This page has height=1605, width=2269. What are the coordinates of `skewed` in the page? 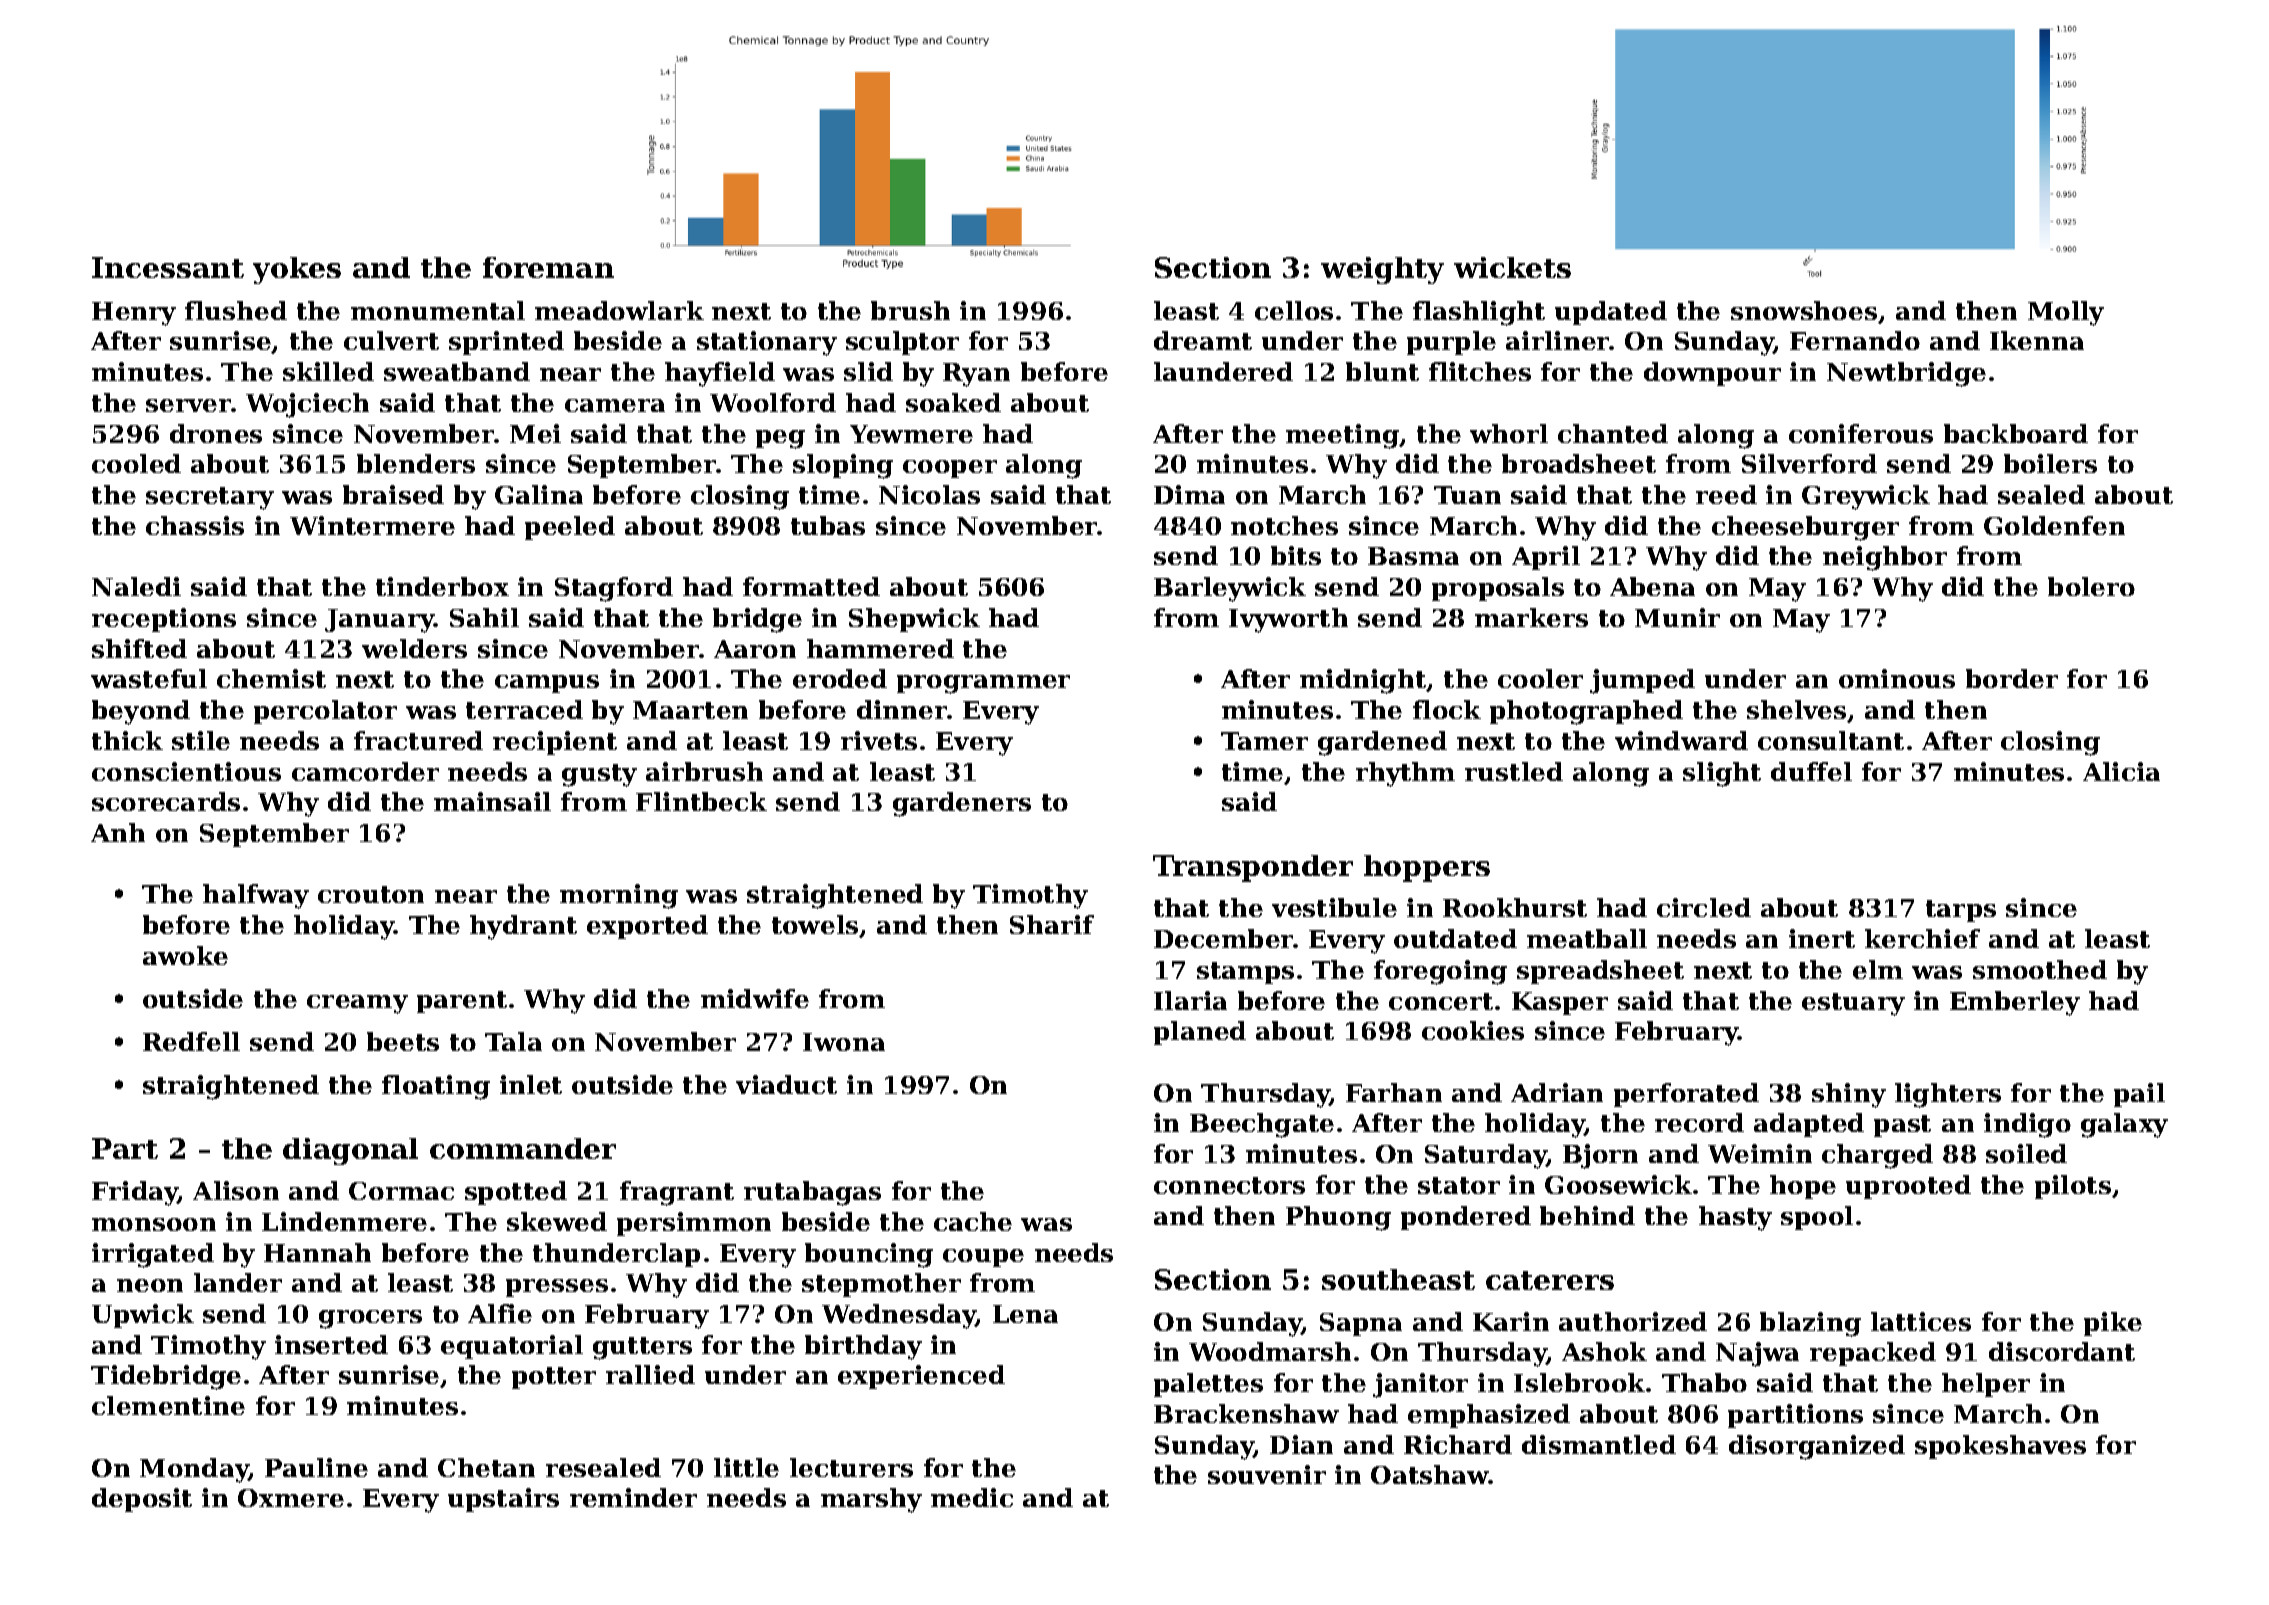 It's located at (557, 1221).
